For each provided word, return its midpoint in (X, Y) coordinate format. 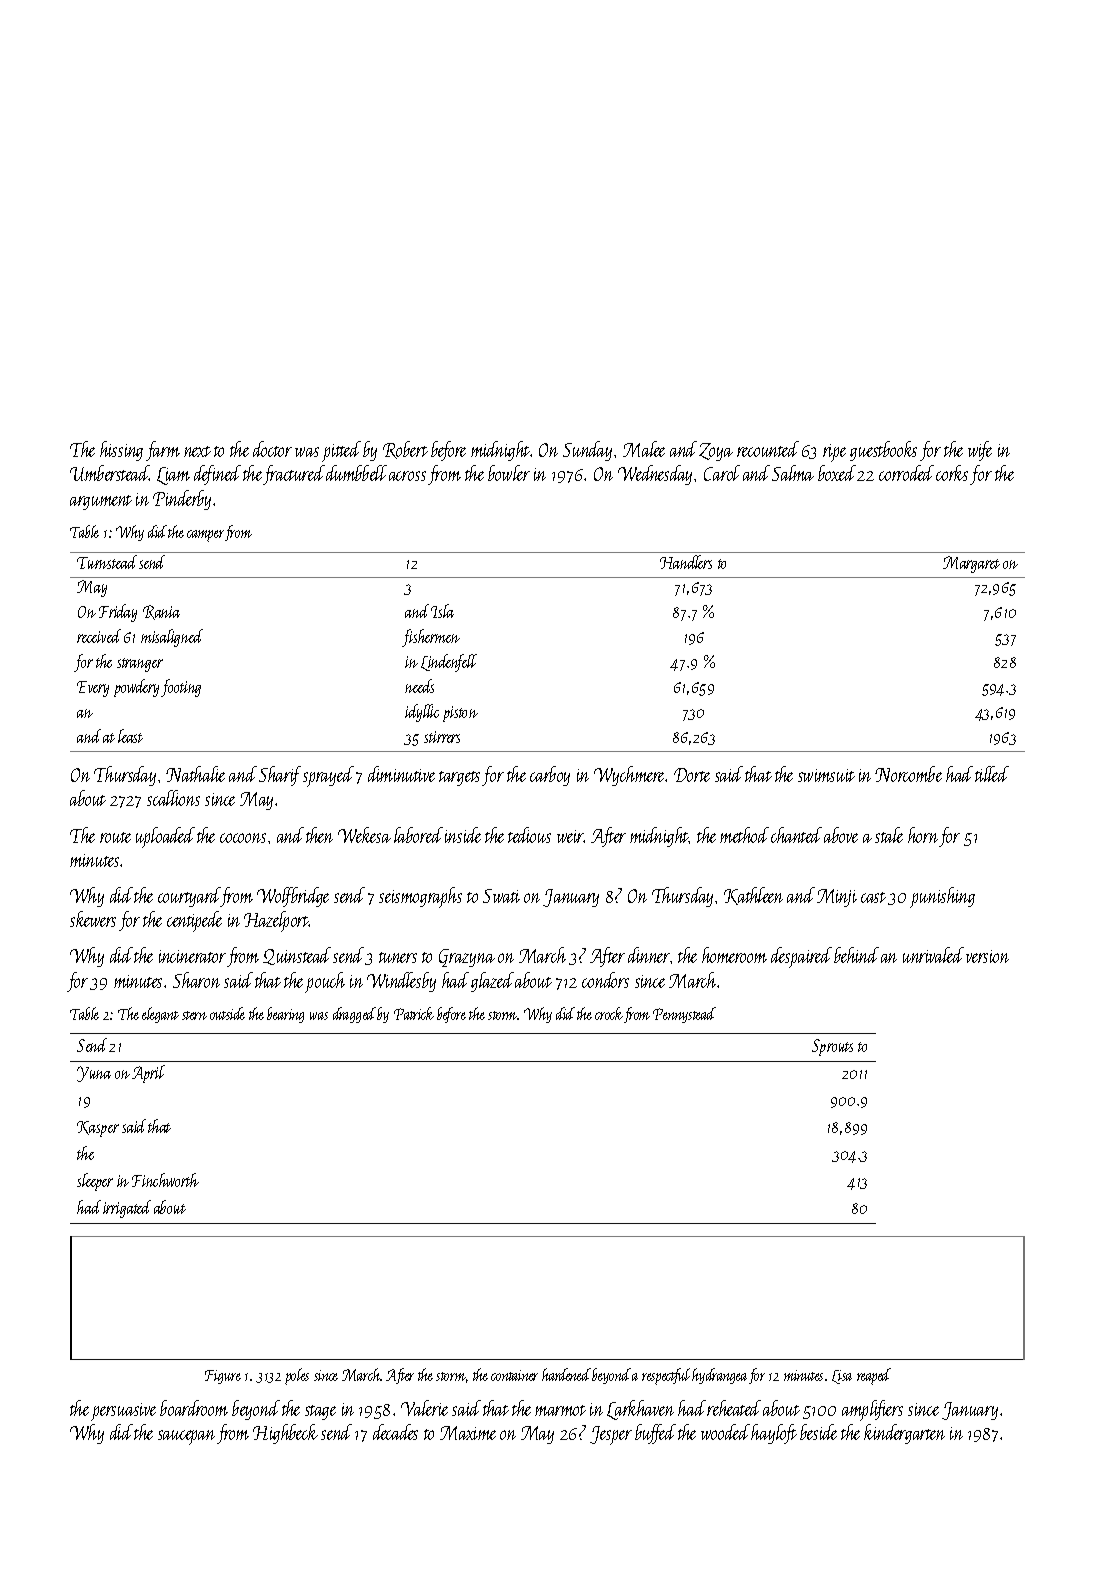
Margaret (971, 564)
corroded (906, 473)
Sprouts (832, 1047)
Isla (442, 611)
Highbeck (285, 1434)
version (987, 956)
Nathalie (195, 774)
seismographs (420, 897)
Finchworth (165, 1180)
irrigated (127, 1209)
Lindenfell (449, 663)
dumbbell (356, 473)
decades (395, 1432)
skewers (93, 919)
